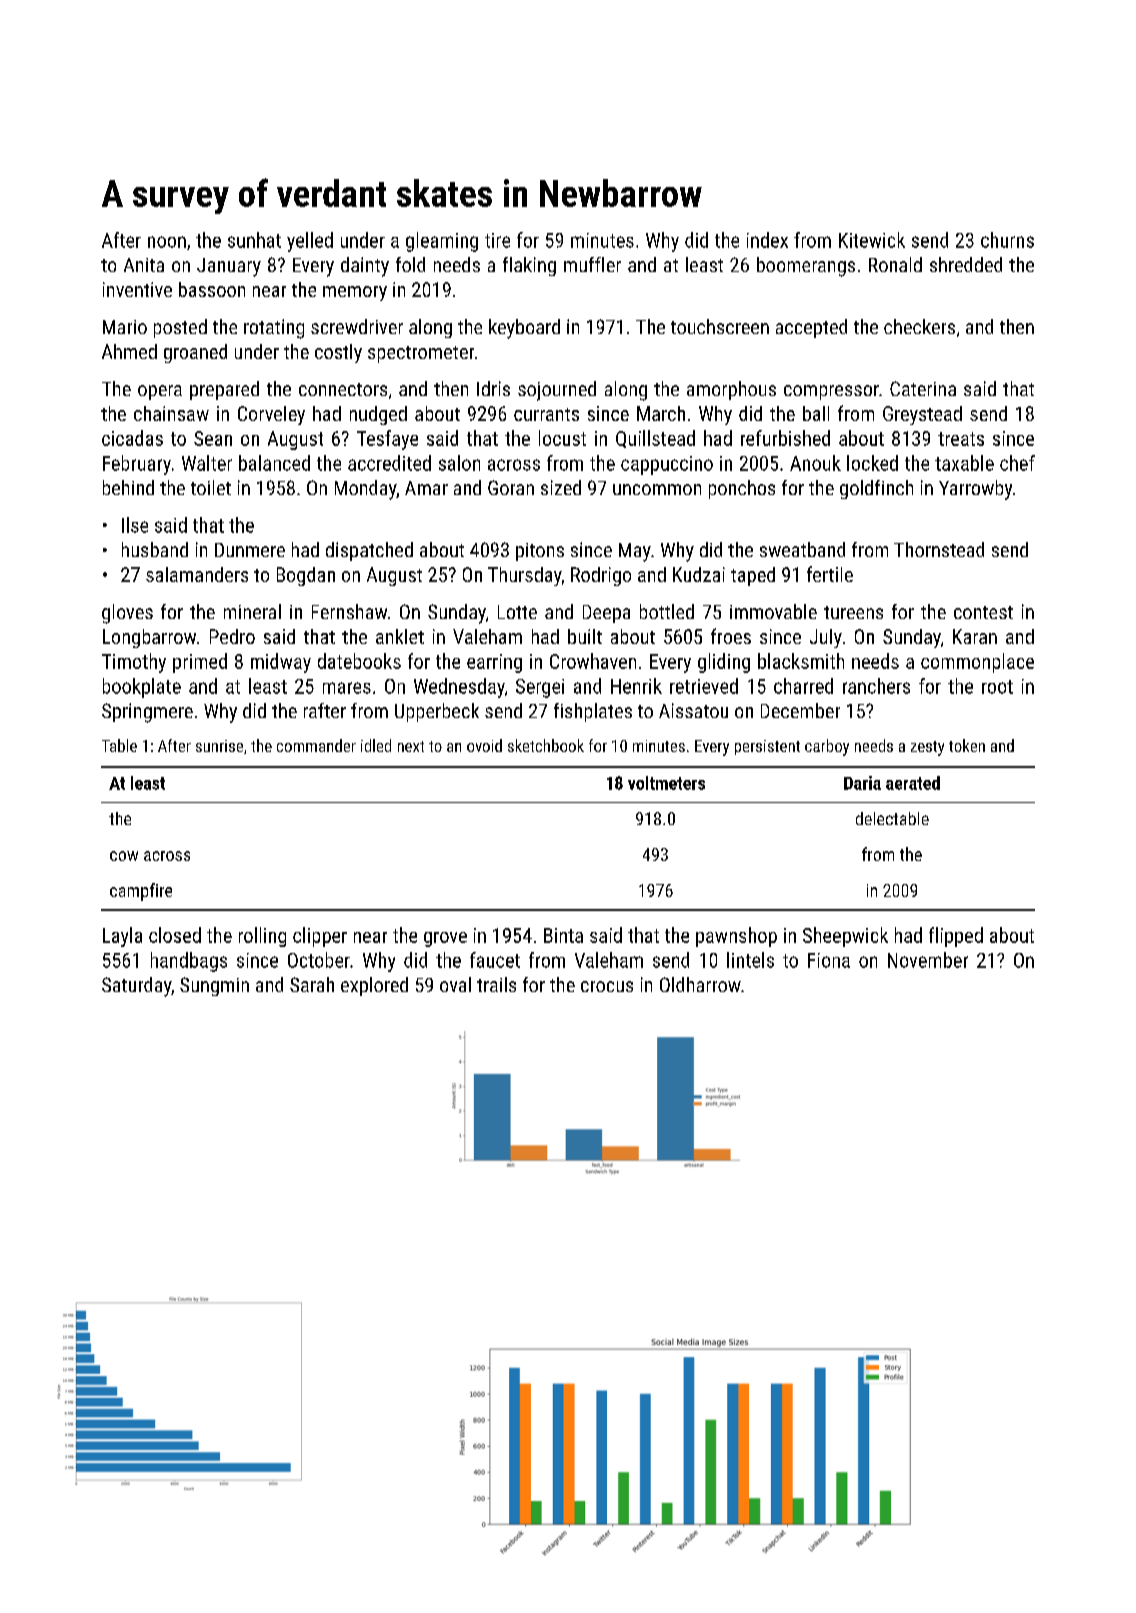 Image resolution: width=1136 pixels, height=1613 pixels. Describe the element at coordinates (347, 688) in the screenshot. I see `mares` at that location.
